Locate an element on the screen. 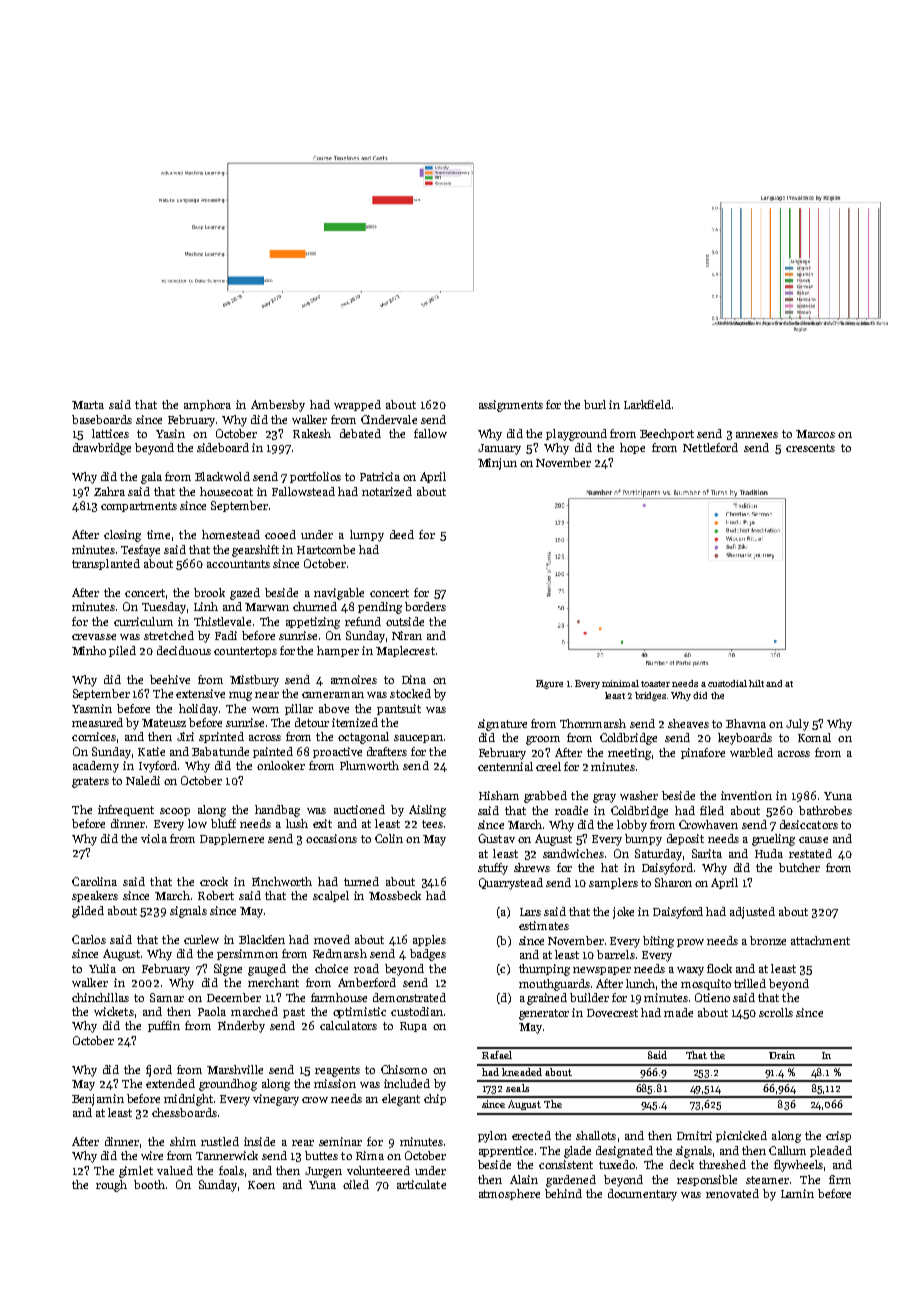 The height and width of the screenshot is (1308, 924). Yasmin is located at coordinates (92, 708).
